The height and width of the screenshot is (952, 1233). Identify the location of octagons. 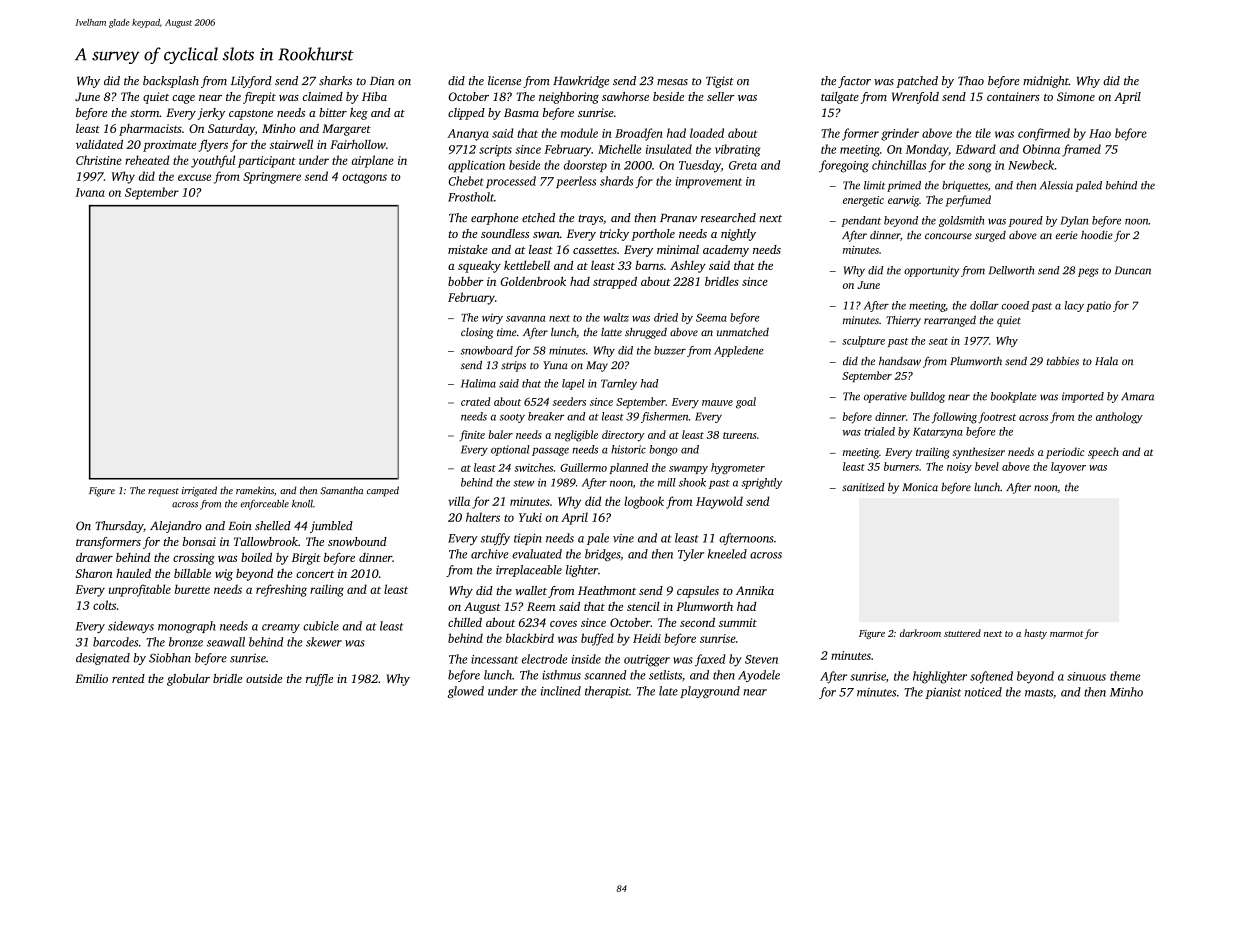
(364, 178).
